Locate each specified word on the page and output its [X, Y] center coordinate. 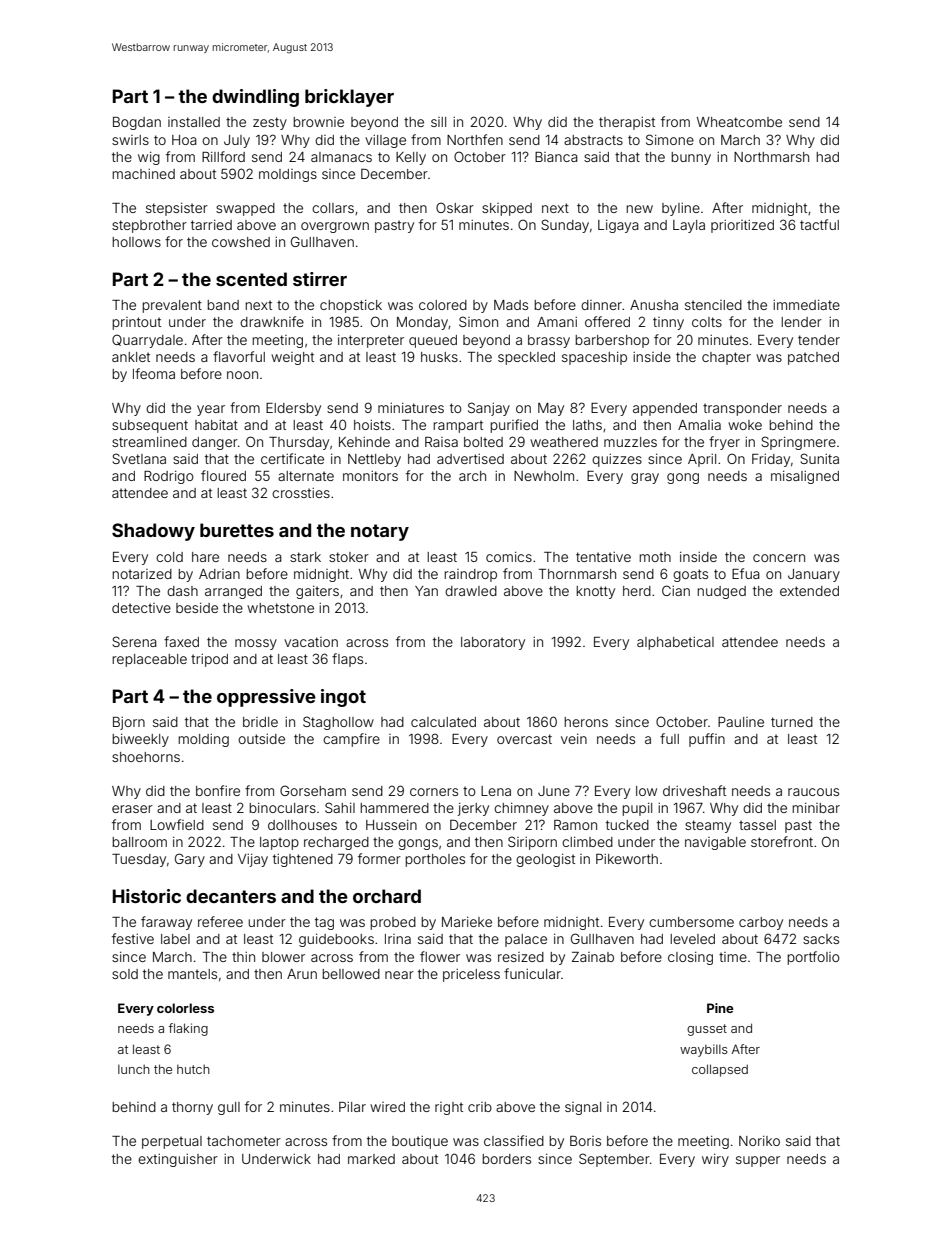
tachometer [244, 1141]
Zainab [593, 957]
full [669, 738]
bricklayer [349, 98]
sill [438, 122]
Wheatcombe [739, 122]
